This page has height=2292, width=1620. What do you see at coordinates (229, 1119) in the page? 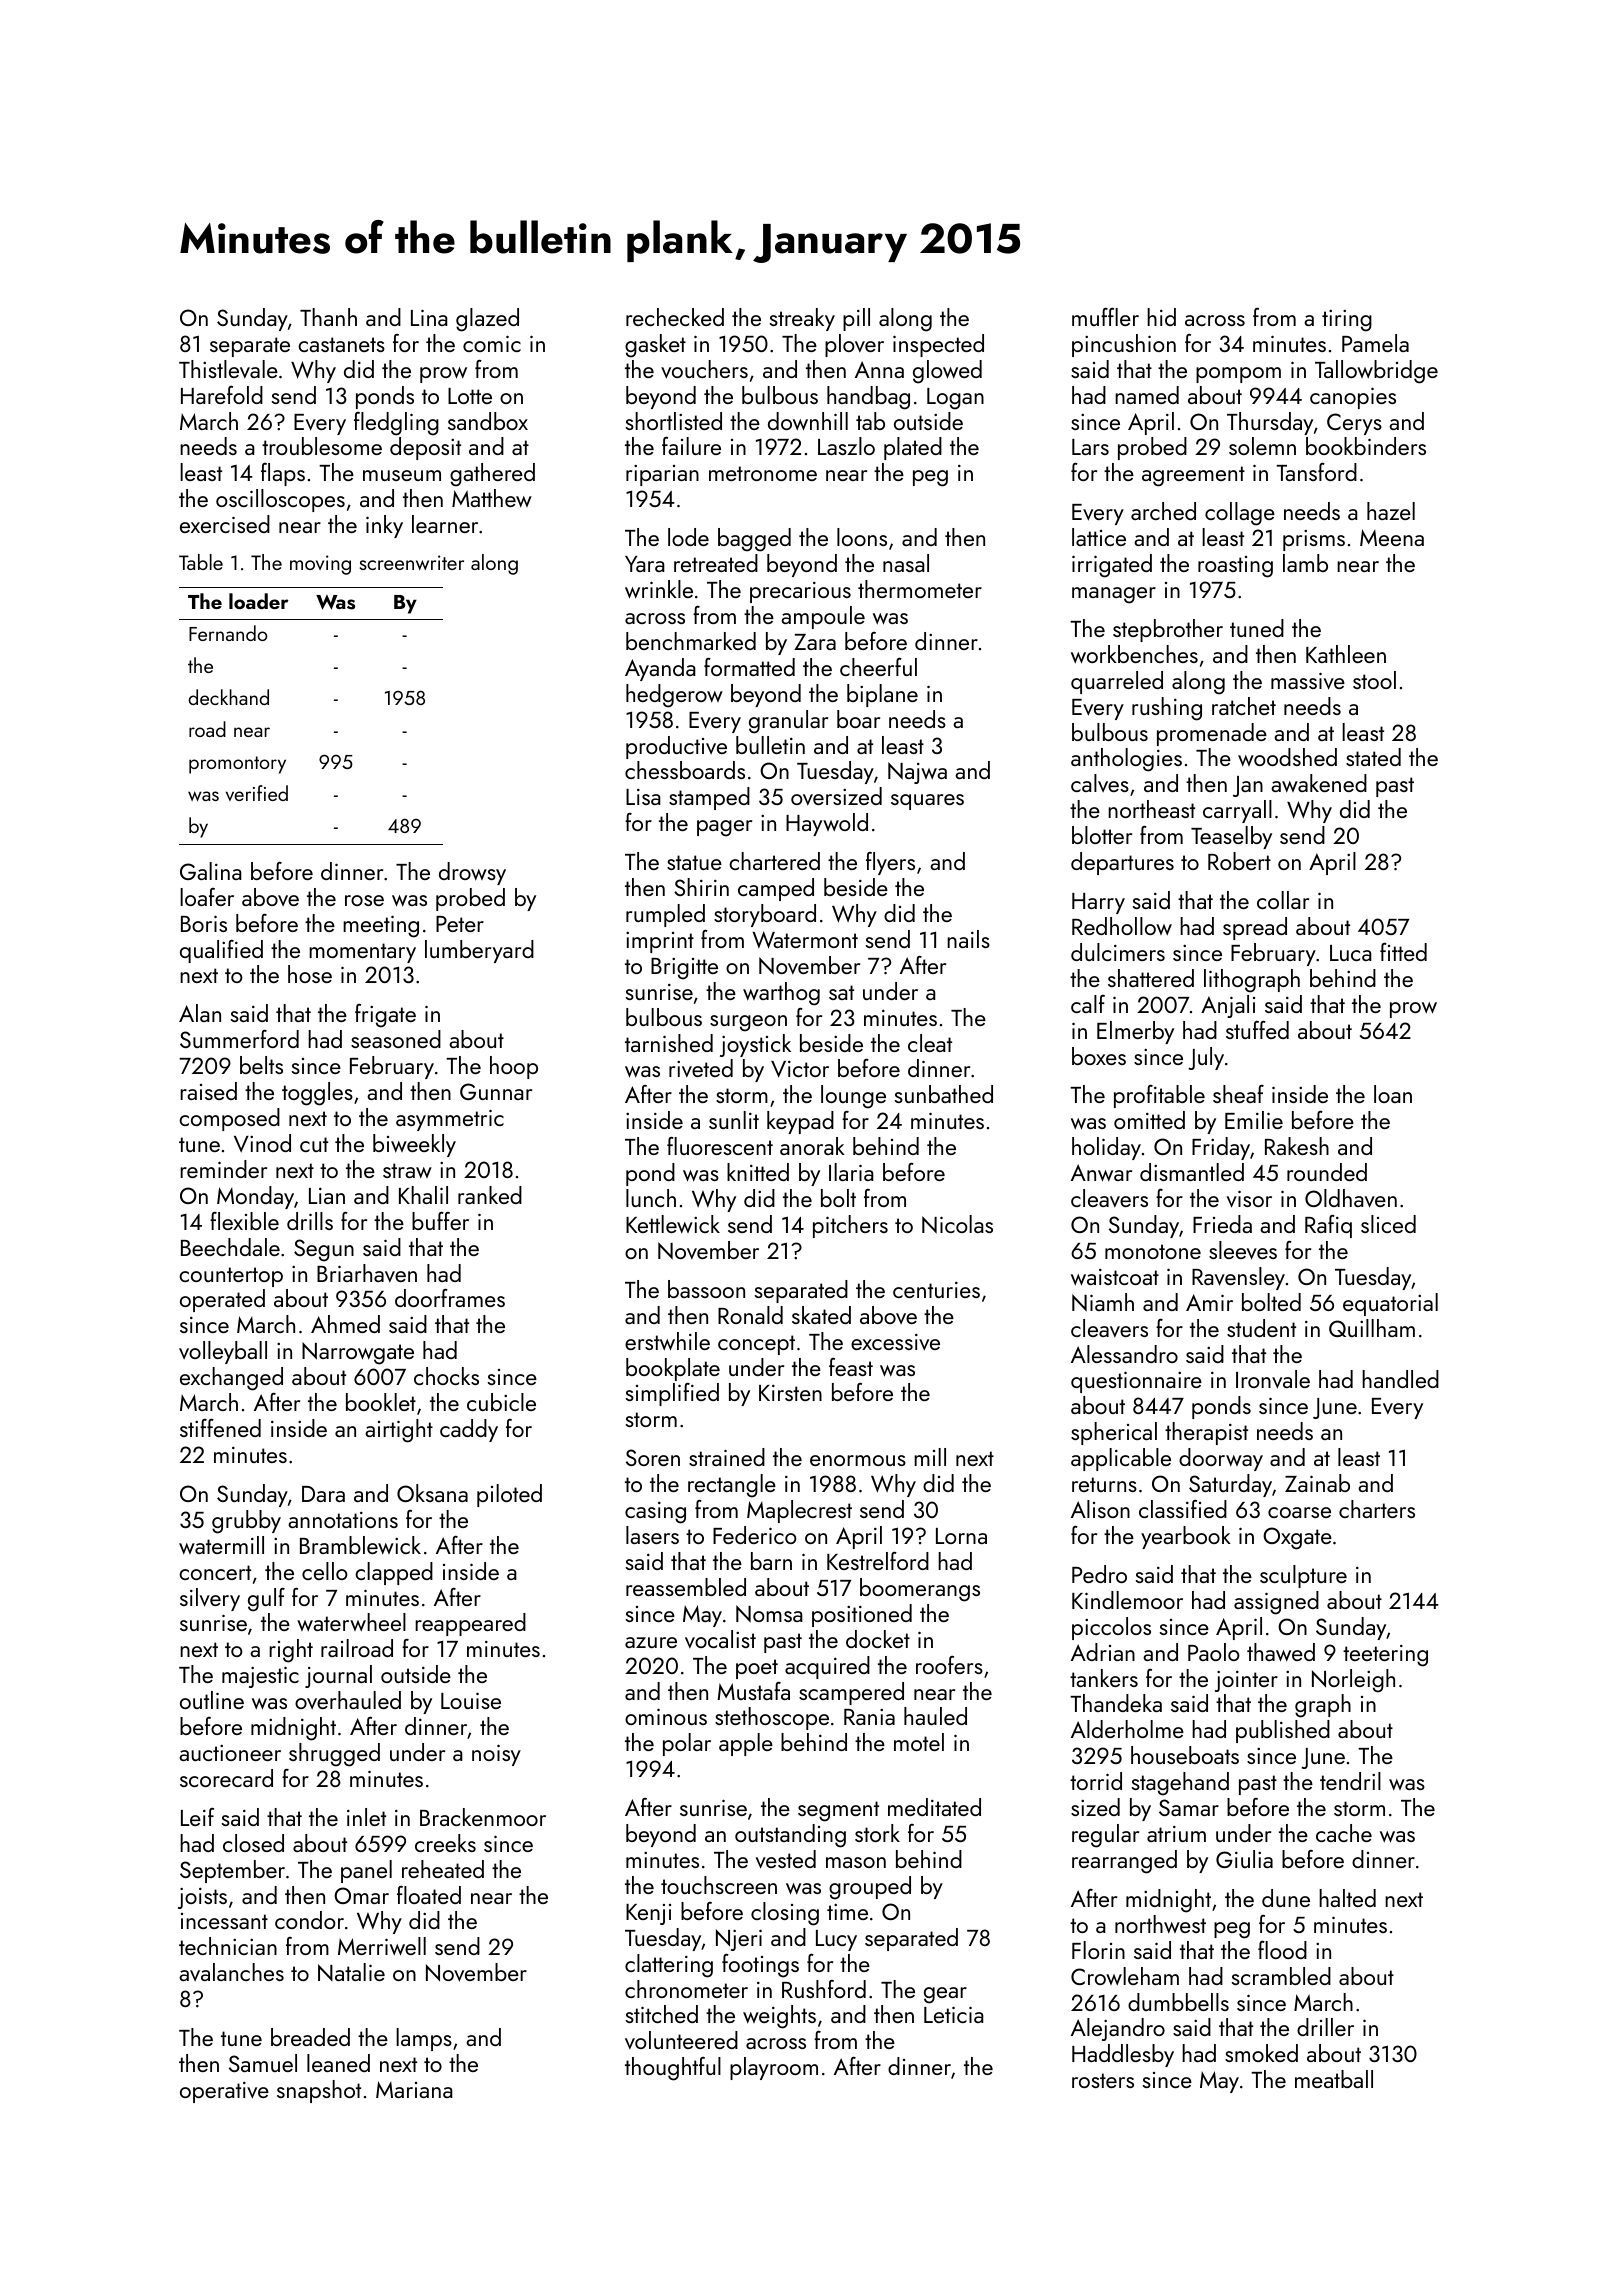
I see `composed` at bounding box center [229, 1119].
